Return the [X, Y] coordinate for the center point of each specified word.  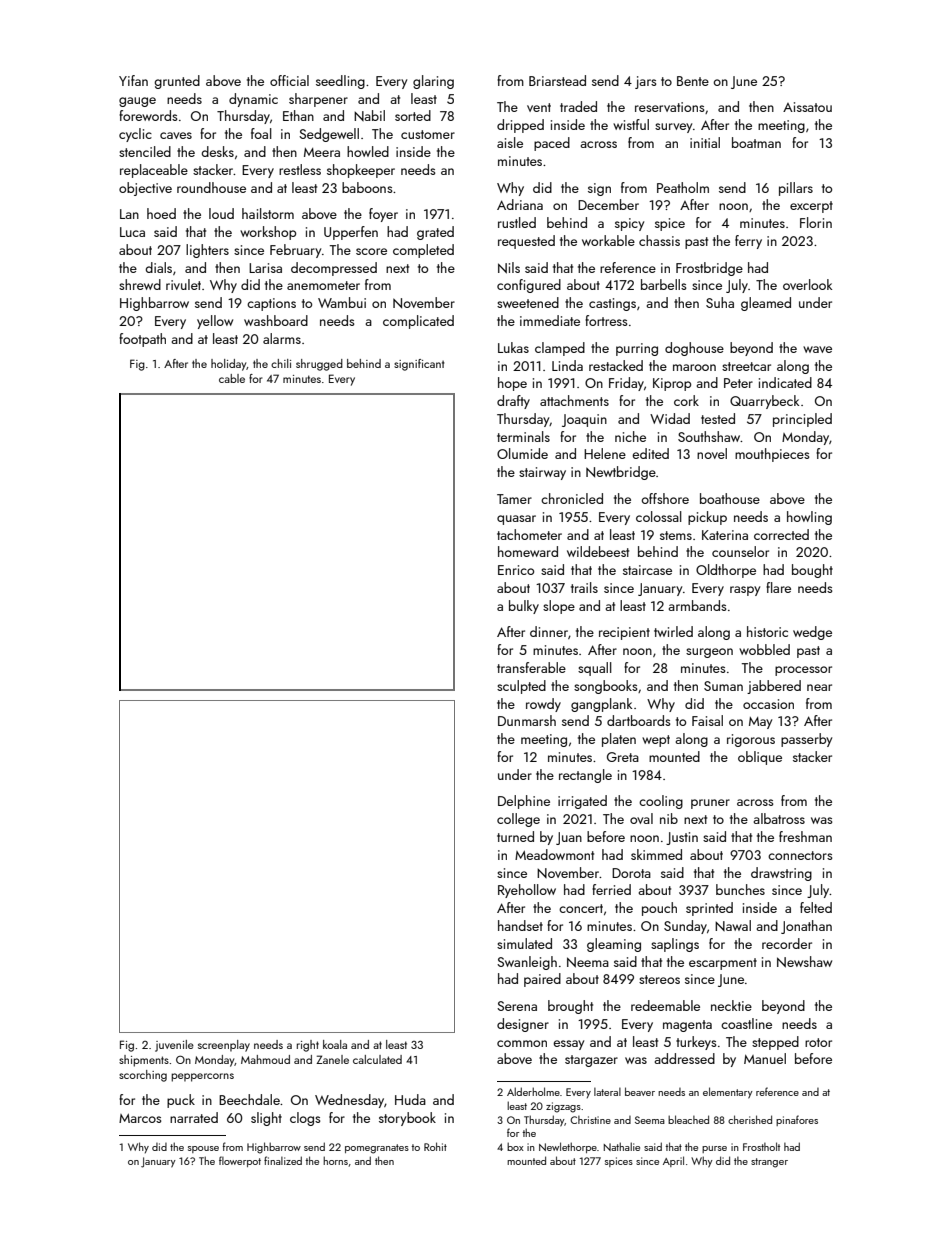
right [308, 1046]
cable [232, 378]
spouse [203, 1149]
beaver [640, 1091]
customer [428, 134]
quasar [516, 520]
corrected [781, 534]
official [289, 80]
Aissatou [807, 107]
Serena [517, 1006]
